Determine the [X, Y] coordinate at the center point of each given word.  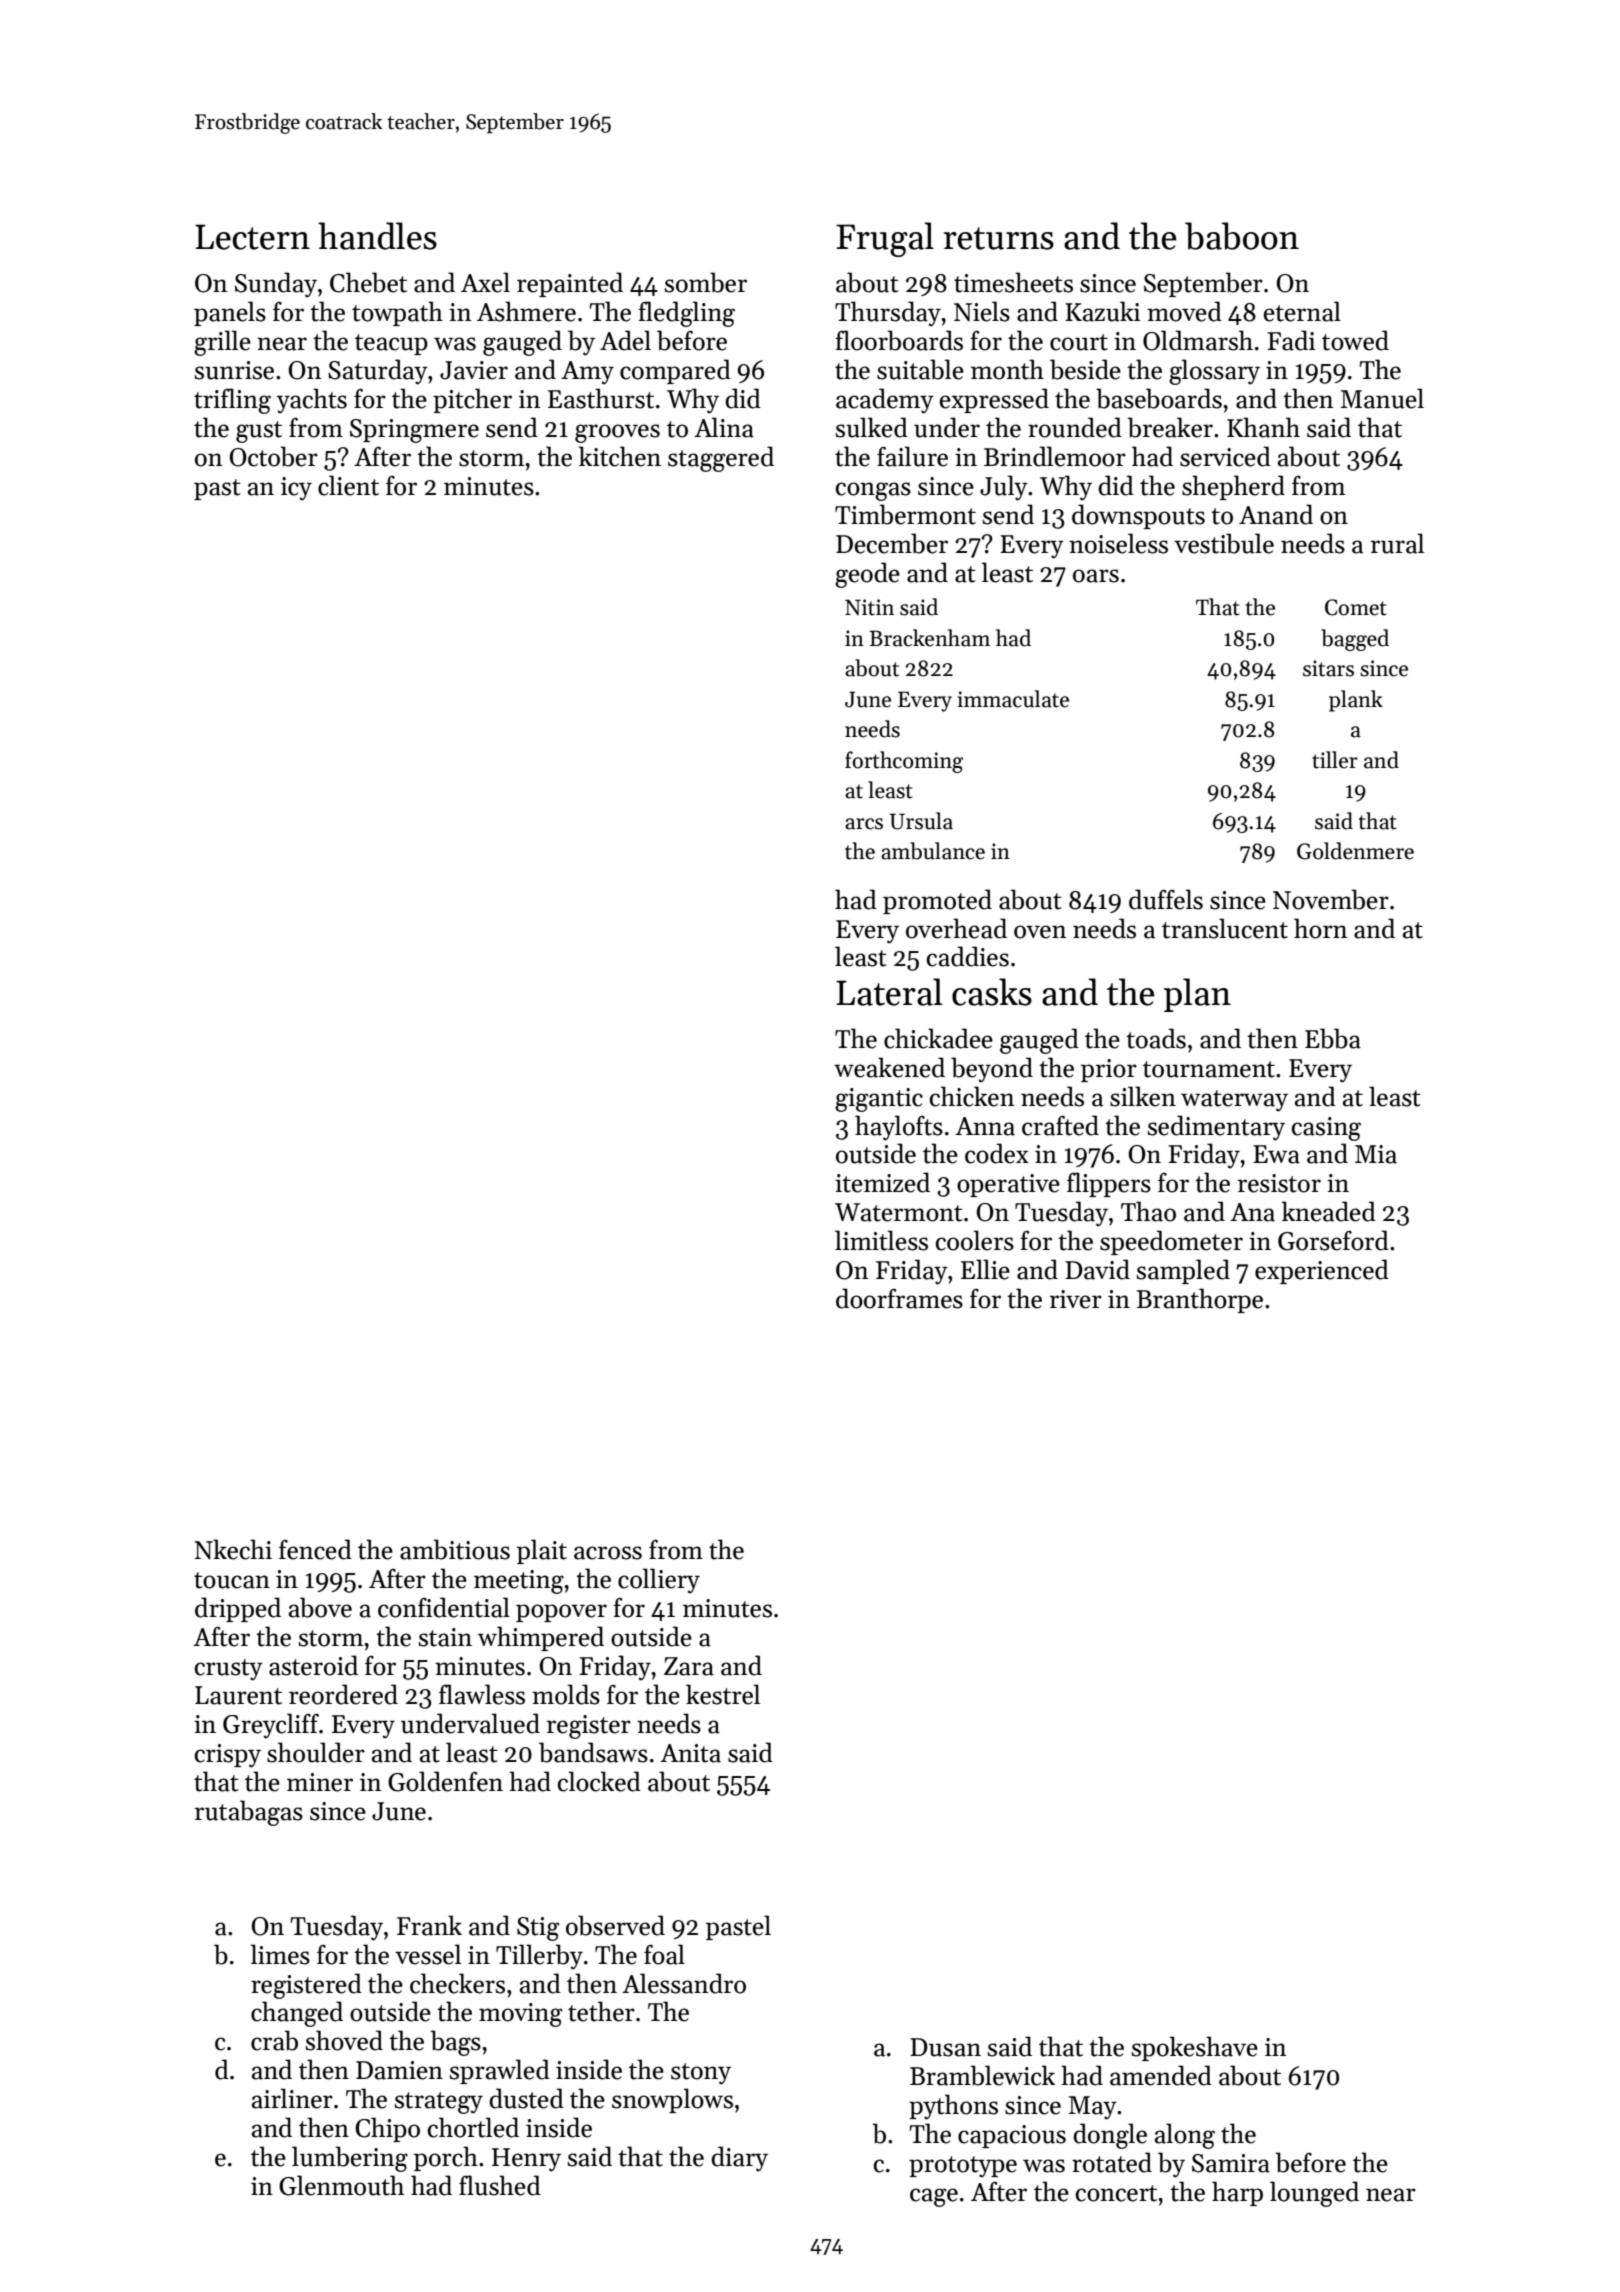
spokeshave [1195, 2048]
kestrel [723, 1694]
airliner [292, 2098]
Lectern [252, 237]
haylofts [899, 1128]
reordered [343, 1694]
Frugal [885, 239]
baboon [1242, 236]
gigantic [879, 1100]
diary [739, 2159]
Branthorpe [1200, 1300]
